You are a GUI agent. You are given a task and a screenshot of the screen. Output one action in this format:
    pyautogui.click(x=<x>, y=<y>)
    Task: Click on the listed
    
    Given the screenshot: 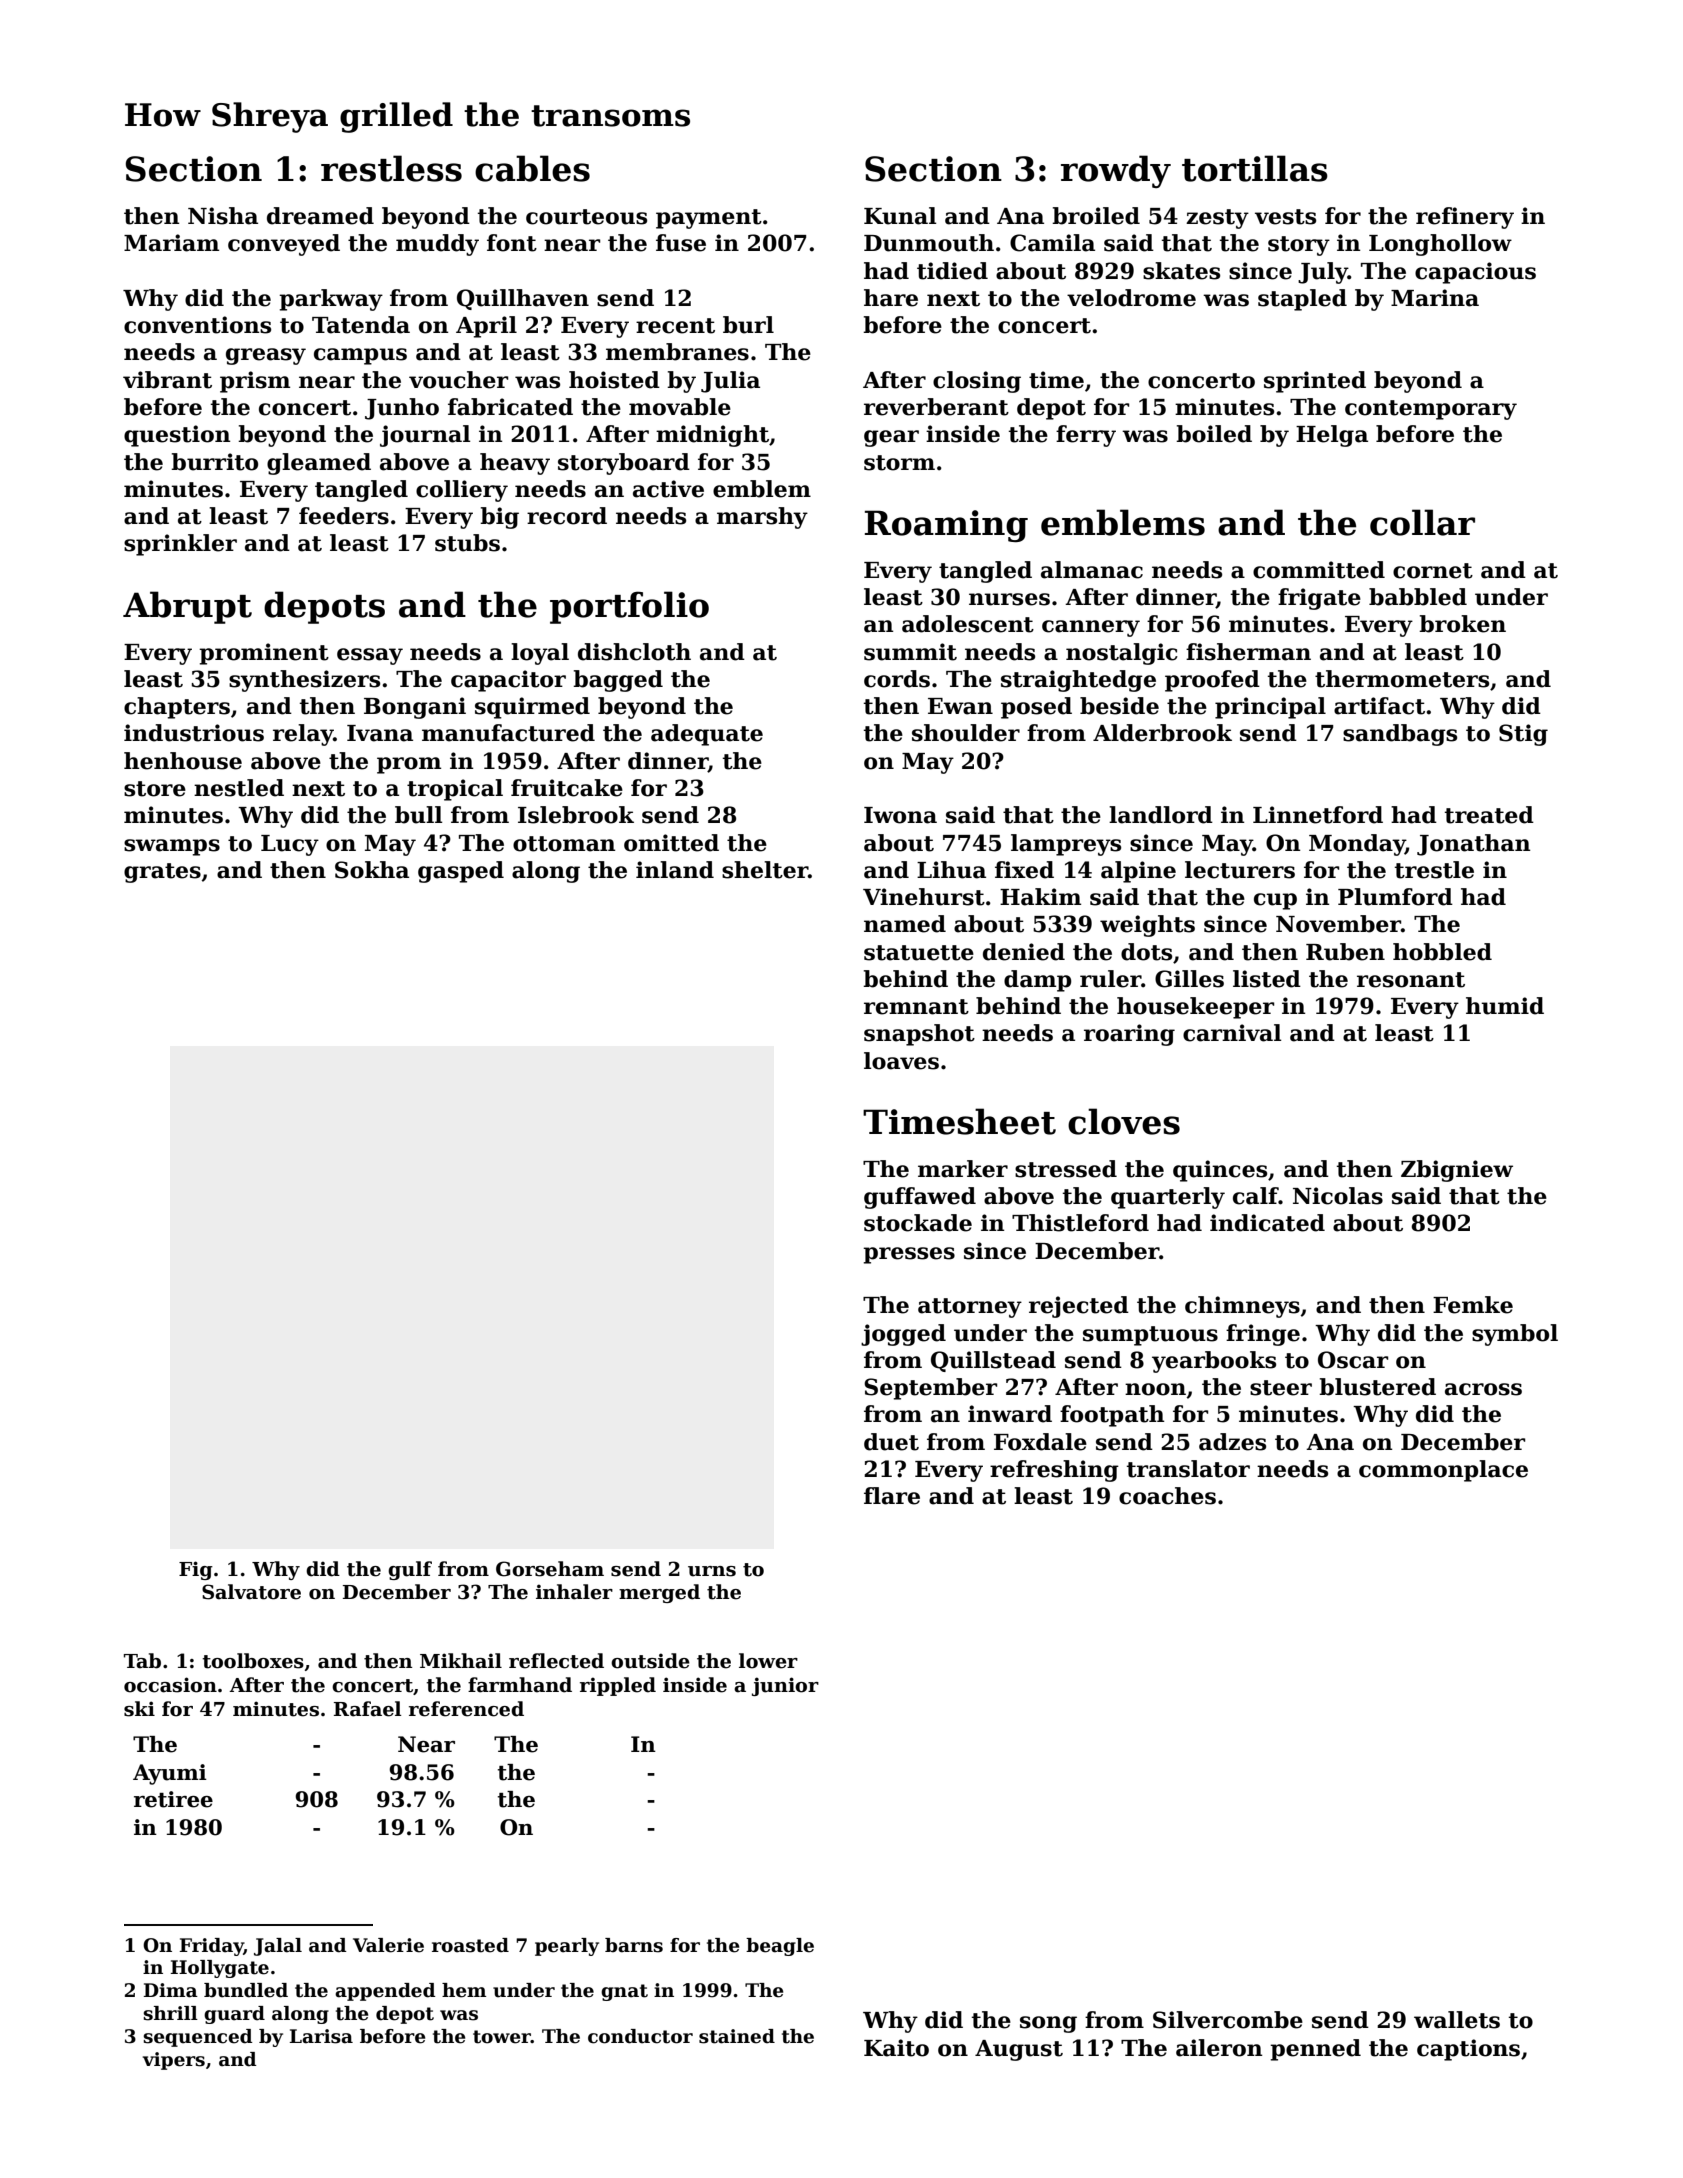 What is the action you would take?
    pyautogui.click(x=1267, y=979)
